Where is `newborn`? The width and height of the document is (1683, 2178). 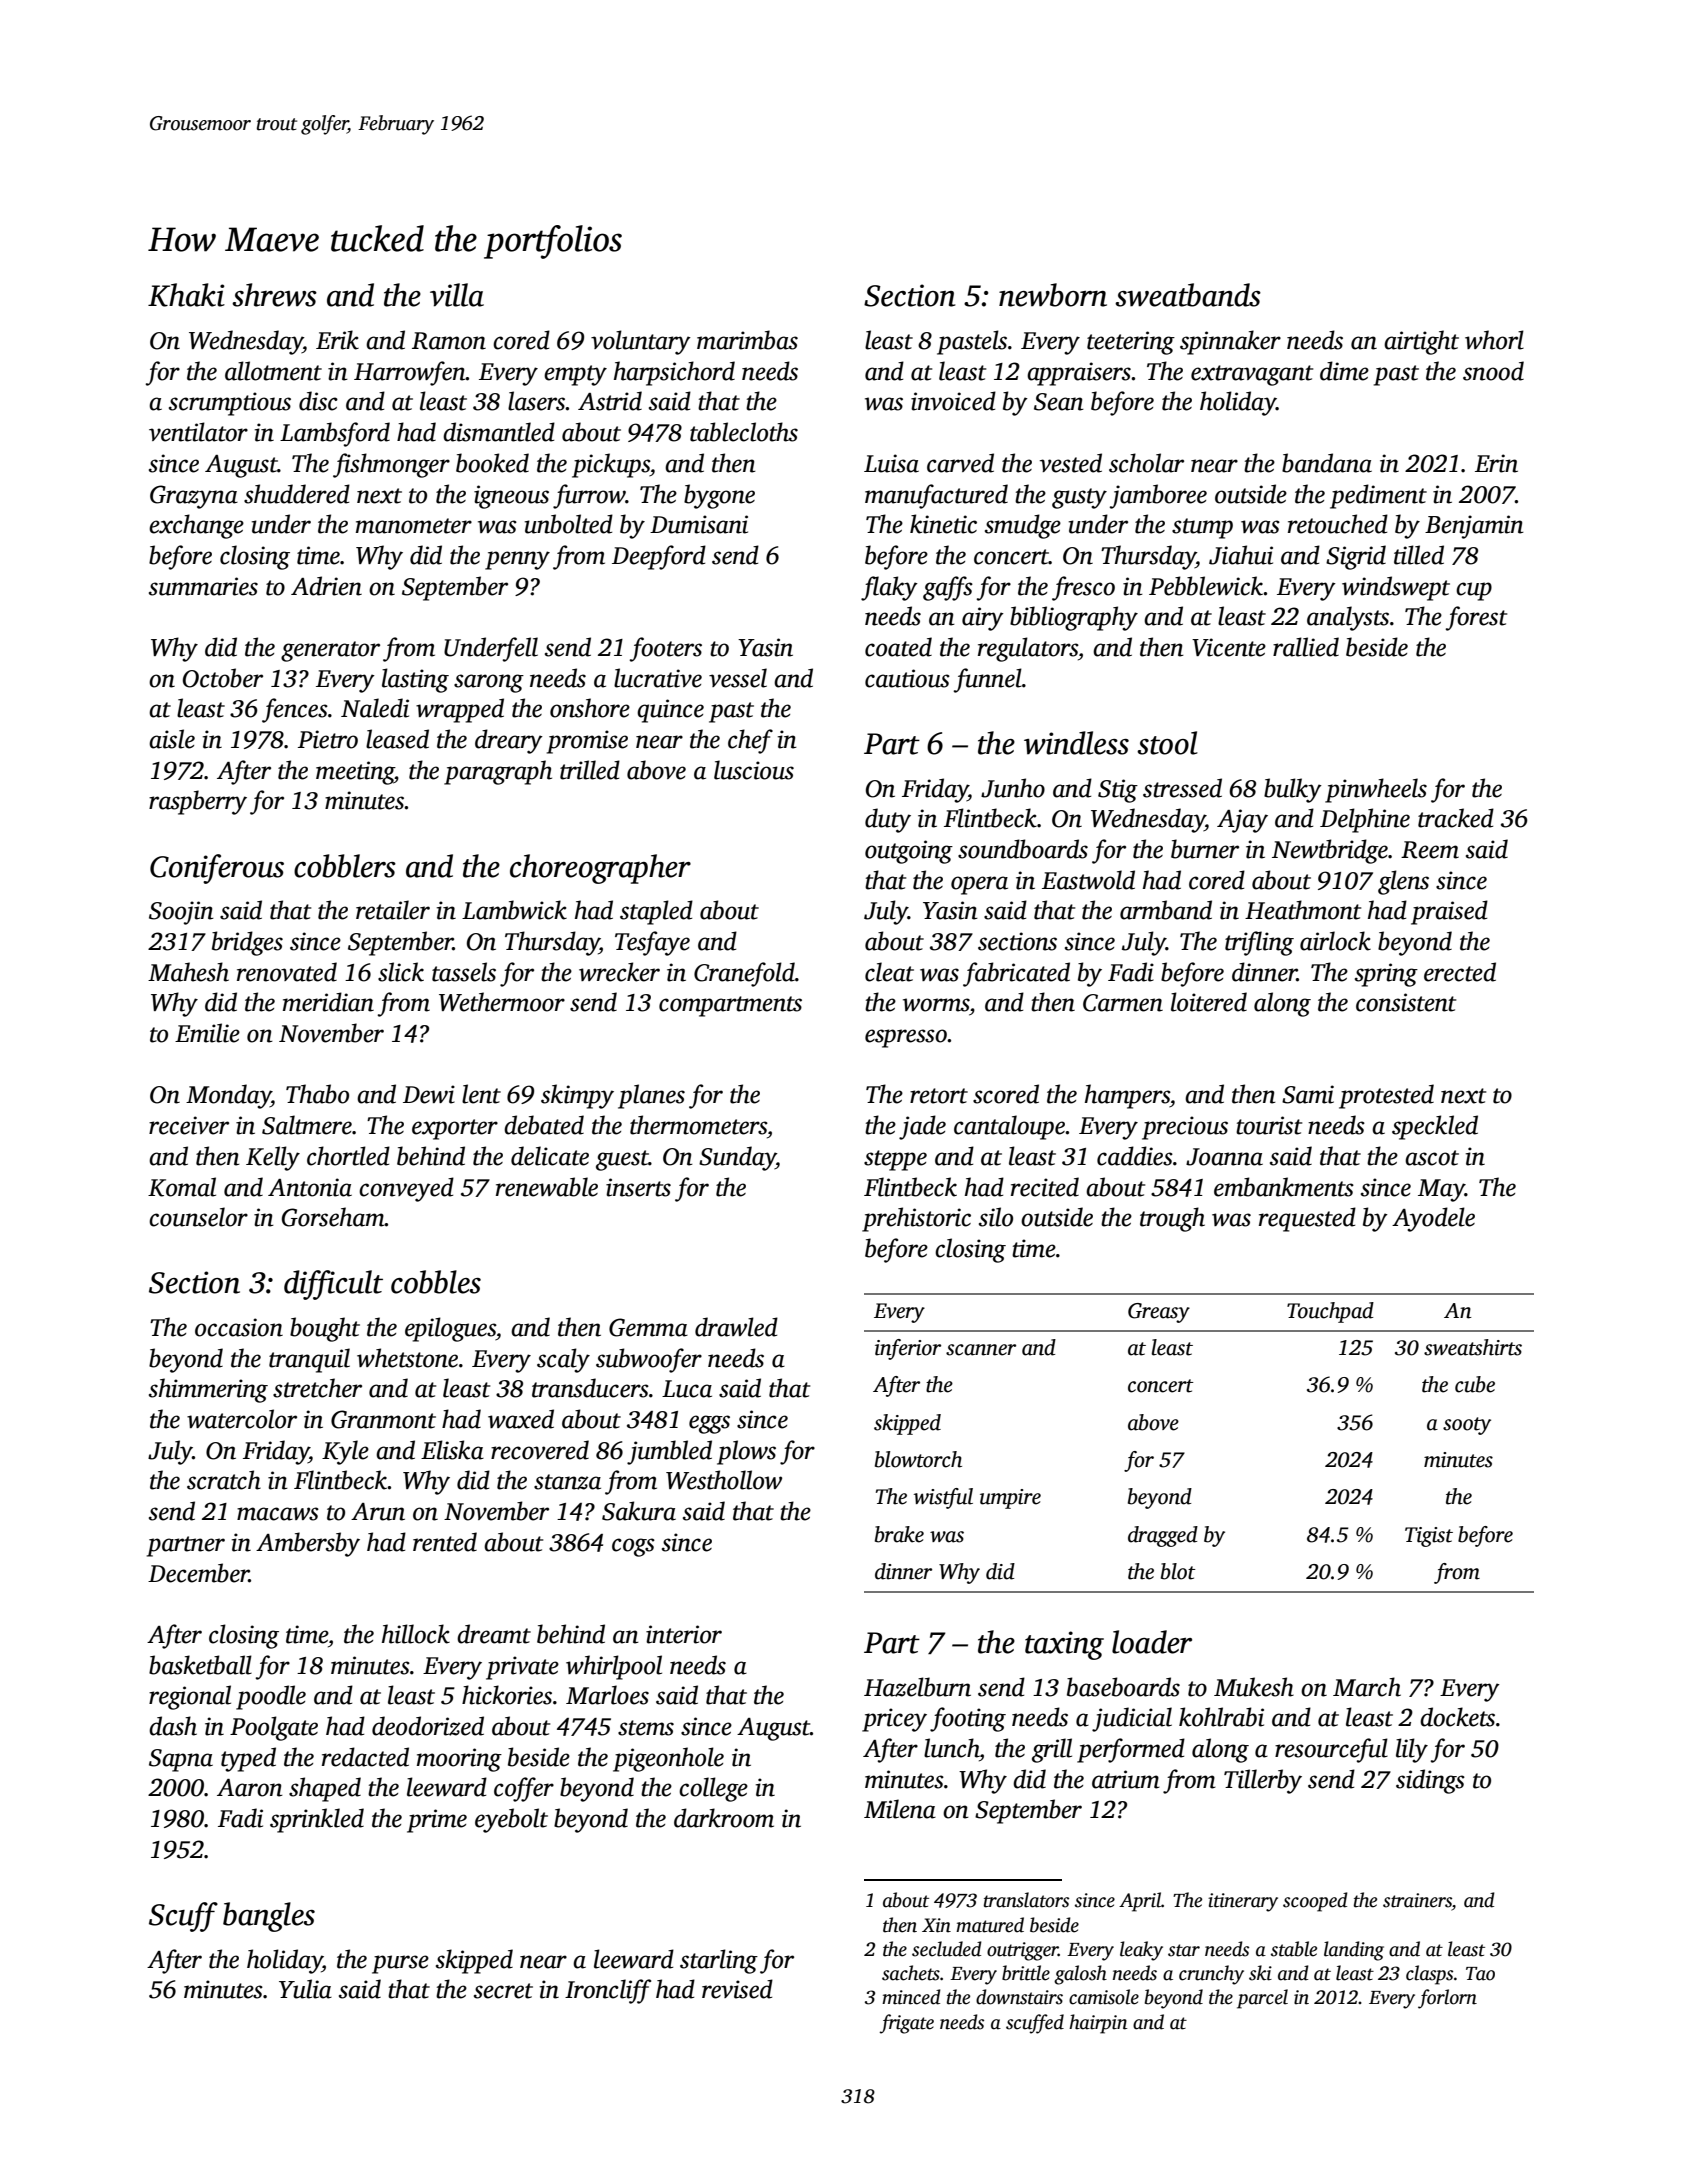 newborn is located at coordinates (1053, 295).
